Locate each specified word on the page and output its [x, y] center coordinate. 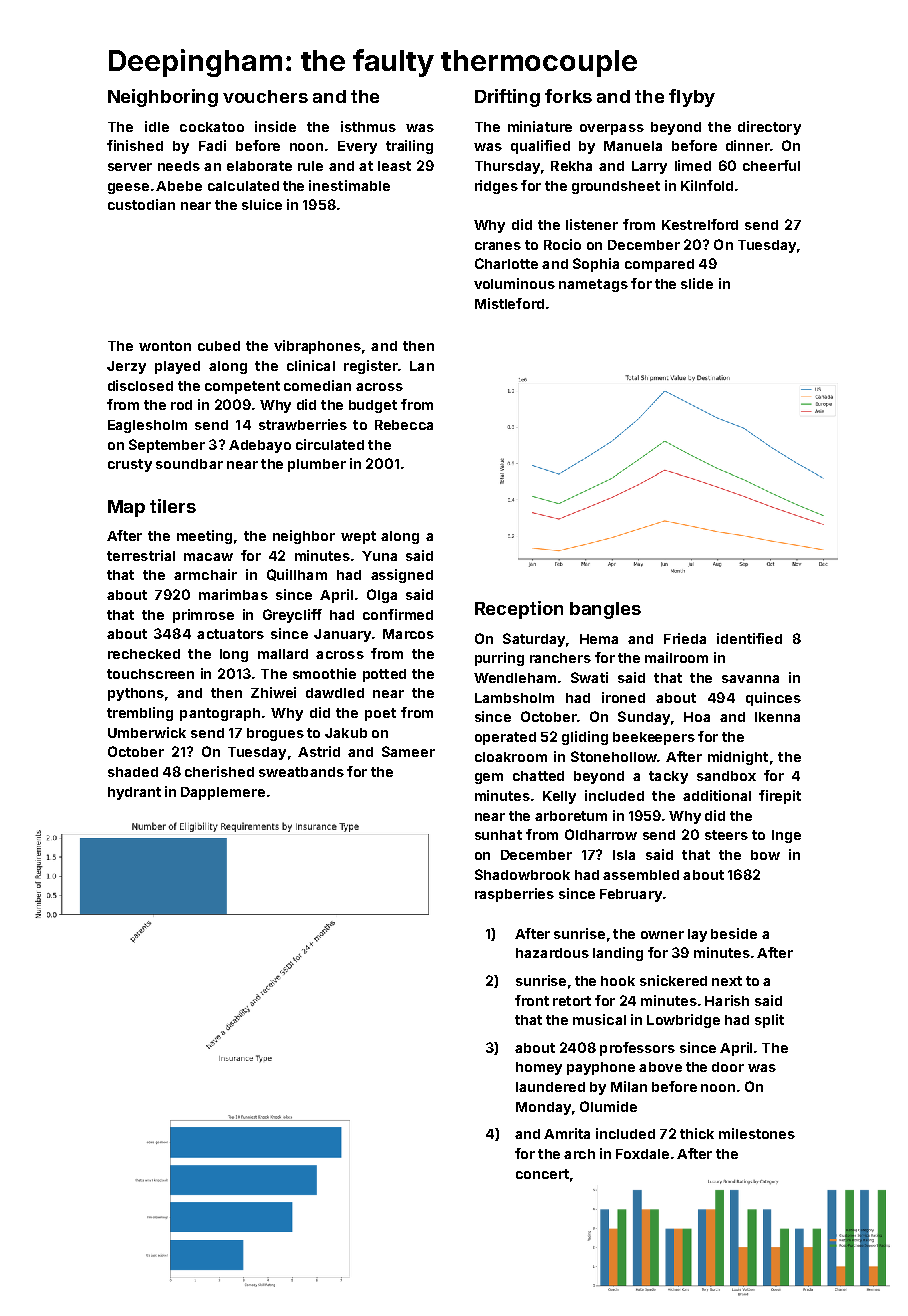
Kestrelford [700, 224]
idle [157, 126]
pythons [136, 694]
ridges [496, 187]
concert [542, 1174]
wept [358, 537]
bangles [605, 610]
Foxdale [642, 1154]
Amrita [567, 1133]
